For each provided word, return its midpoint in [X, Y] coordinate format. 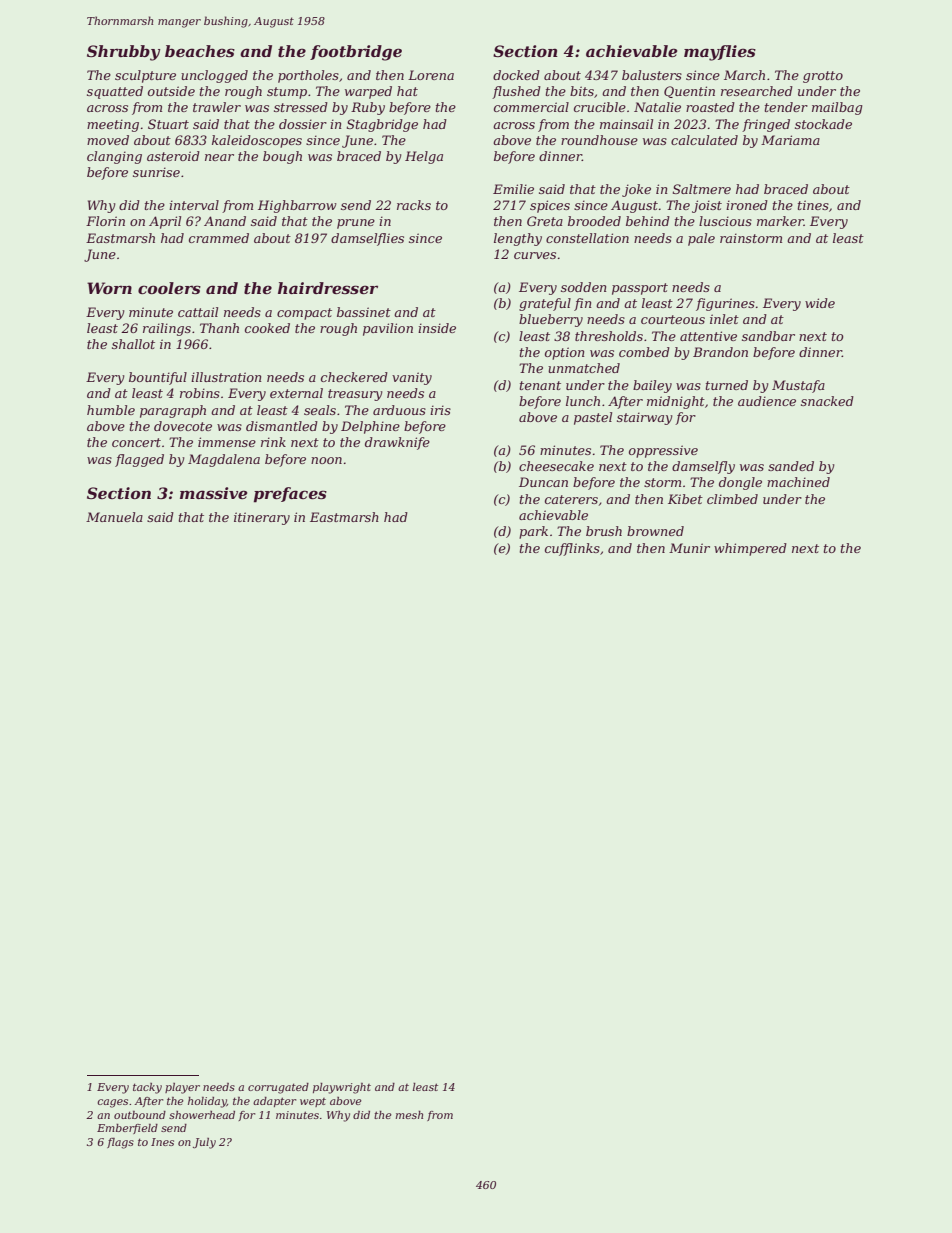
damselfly [703, 467]
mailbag [837, 108]
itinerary [262, 518]
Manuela [114, 517]
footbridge [356, 53]
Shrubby [123, 53]
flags [120, 1143]
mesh [409, 1115]
